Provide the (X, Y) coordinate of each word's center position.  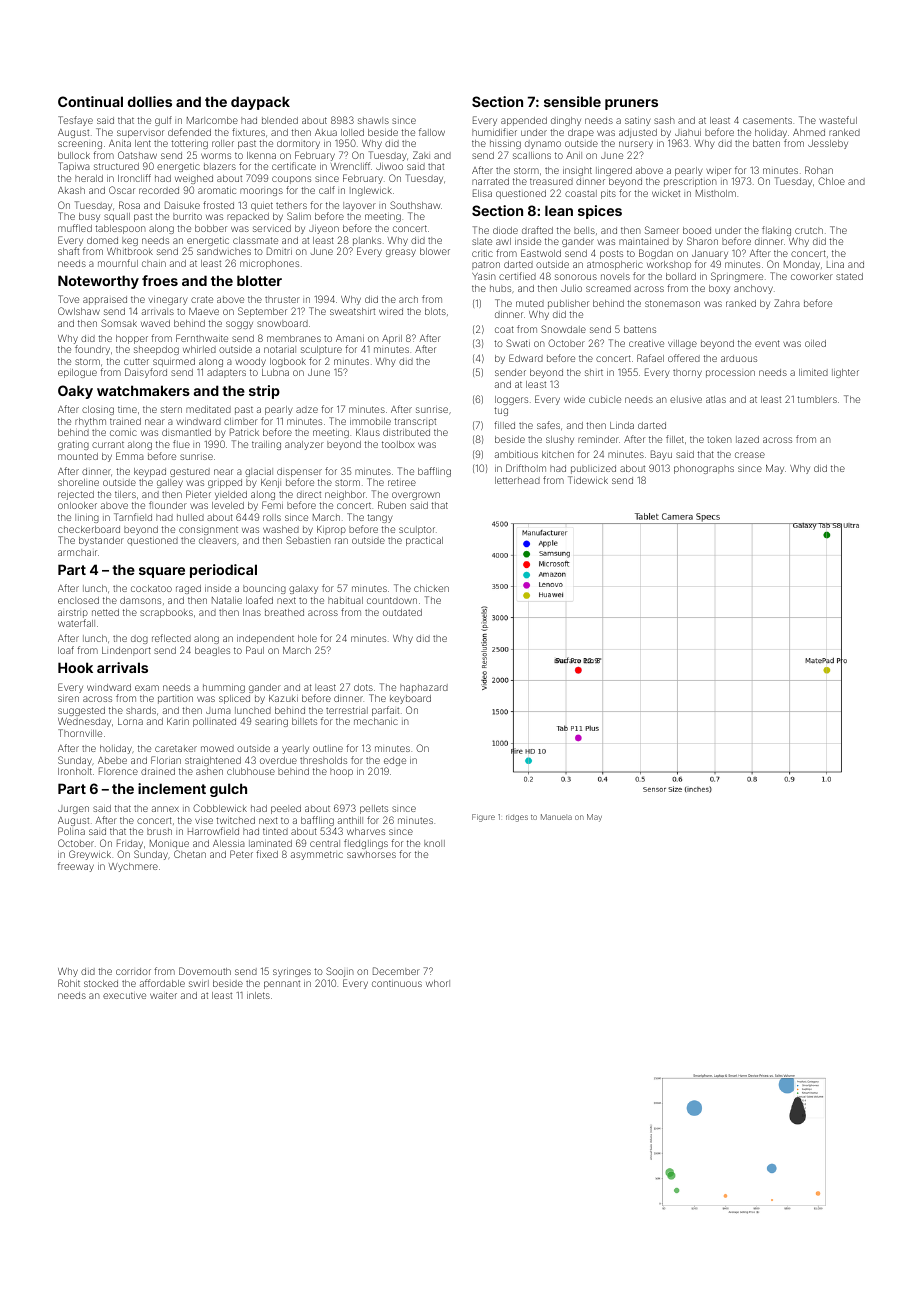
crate (202, 299)
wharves (366, 831)
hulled (190, 517)
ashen (209, 771)
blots (435, 311)
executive (124, 995)
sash (664, 120)
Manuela (556, 817)
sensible (572, 101)
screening (80, 145)
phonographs (704, 469)
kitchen (558, 454)
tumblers (817, 399)
